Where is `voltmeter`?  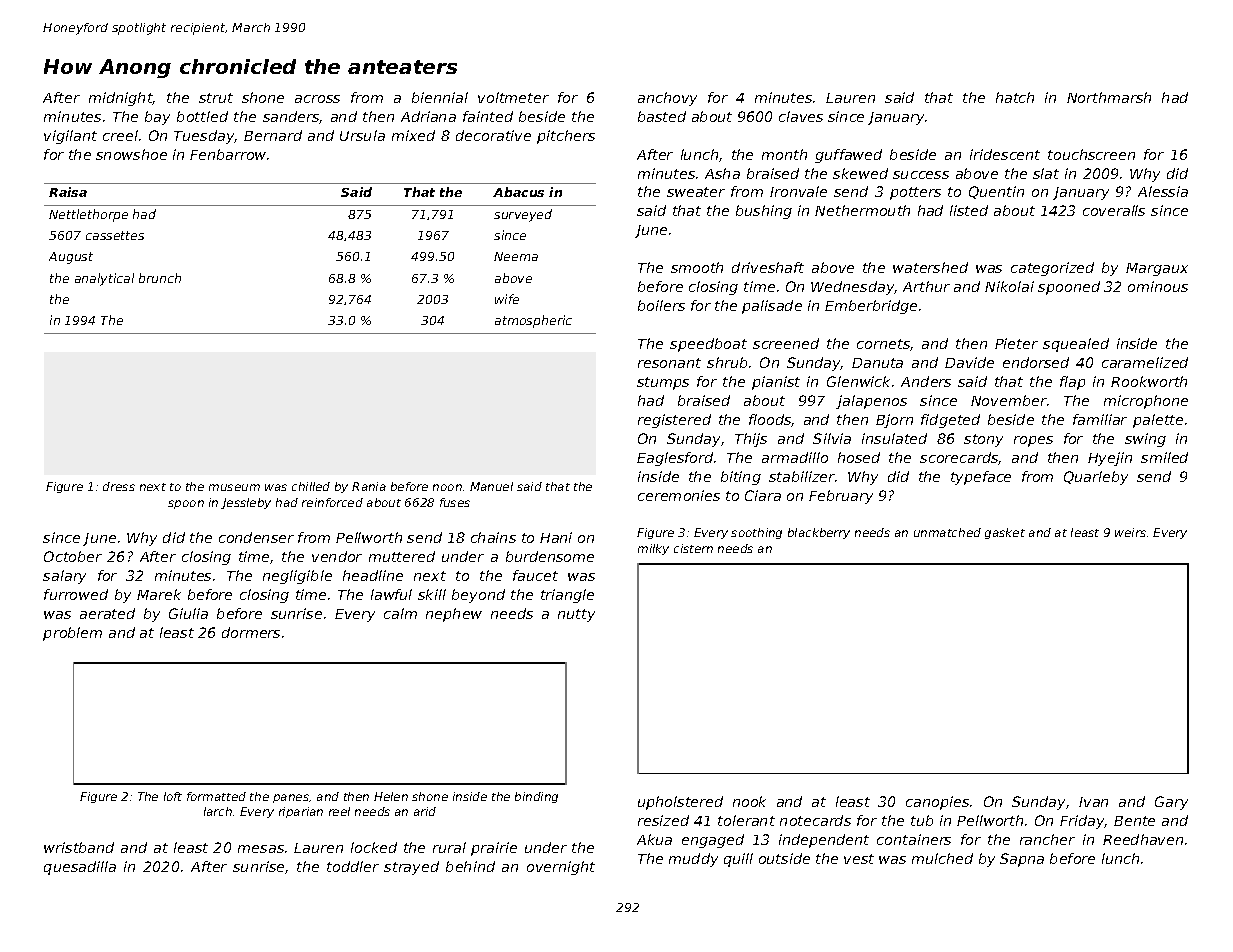 voltmeter is located at coordinates (513, 97).
